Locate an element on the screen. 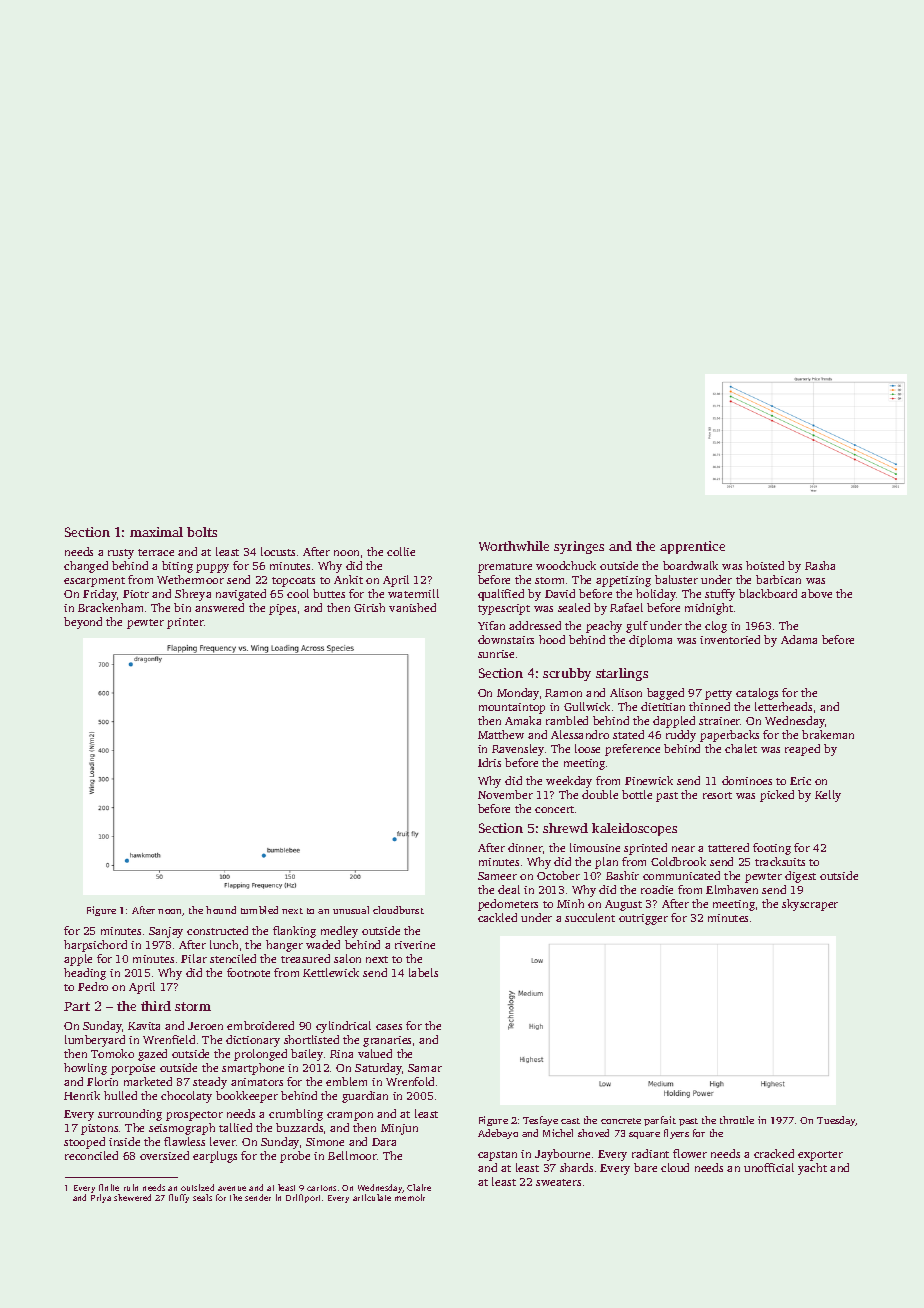 Image resolution: width=924 pixels, height=1308 pixels. starlings is located at coordinates (622, 674).
